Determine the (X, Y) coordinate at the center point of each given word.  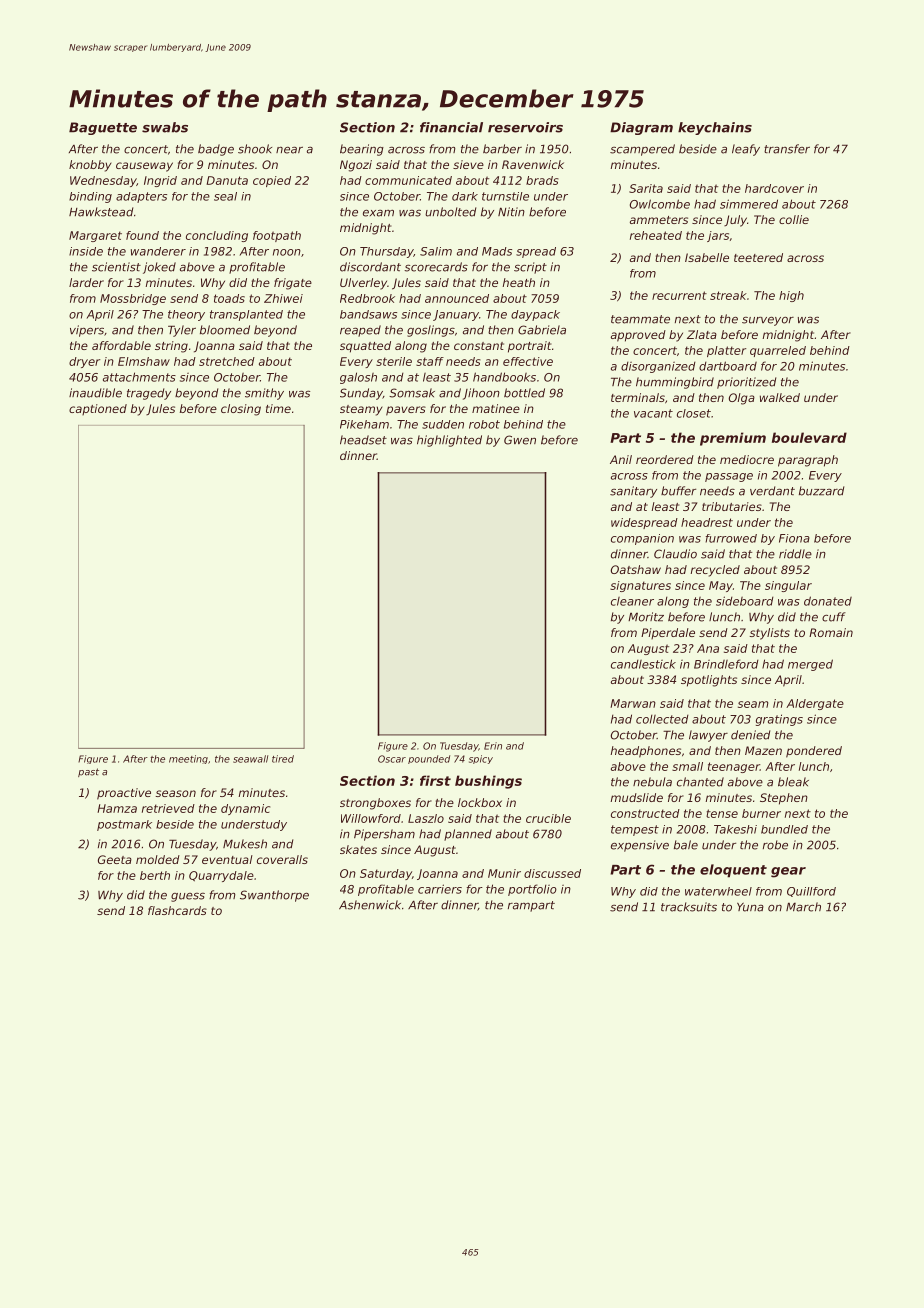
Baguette (103, 128)
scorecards (436, 267)
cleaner (632, 601)
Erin (493, 746)
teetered (758, 257)
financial (451, 127)
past (88, 772)
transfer (787, 149)
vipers (87, 331)
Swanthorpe (274, 896)
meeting (188, 759)
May (721, 586)
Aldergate (815, 704)
